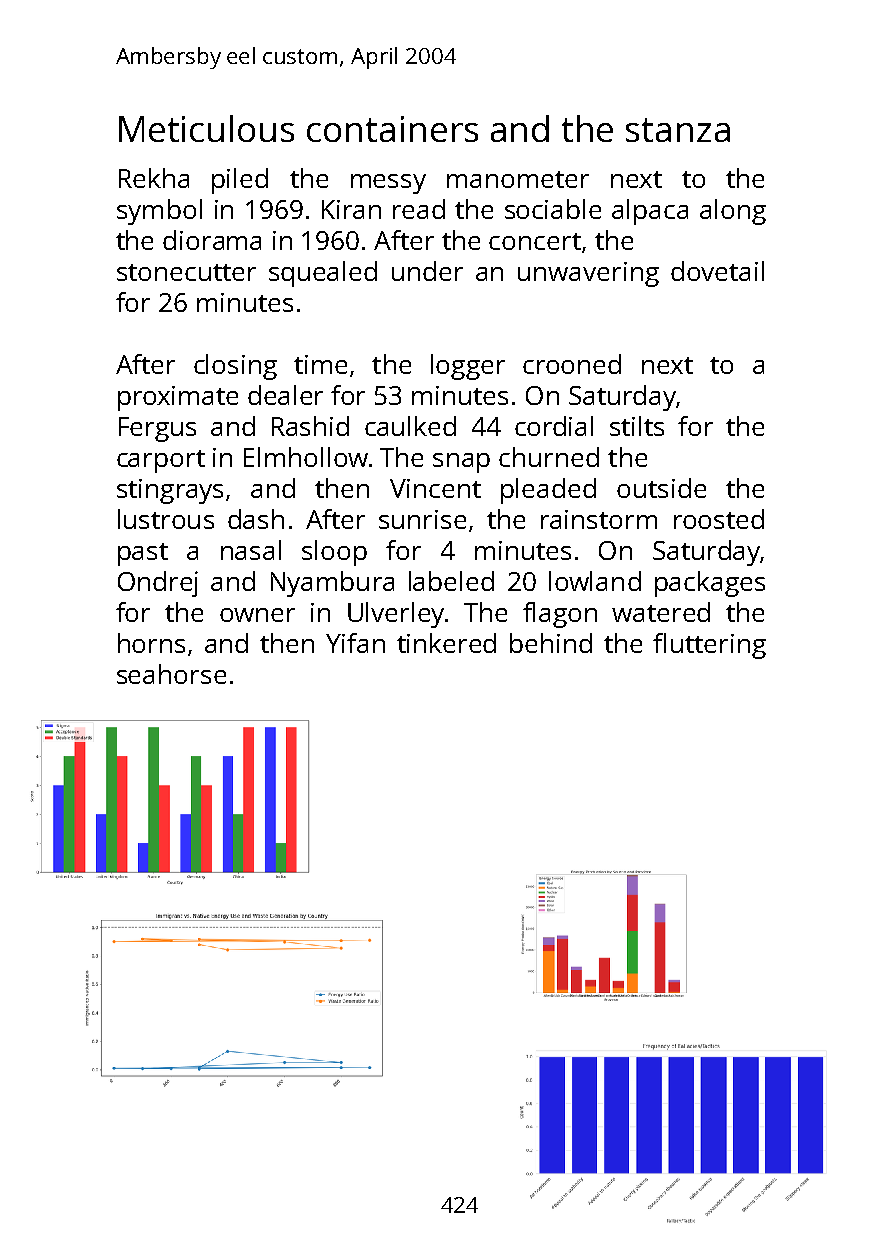 The height and width of the screenshot is (1252, 882). Describe the element at coordinates (446, 643) in the screenshot. I see `tinkered` at that location.
